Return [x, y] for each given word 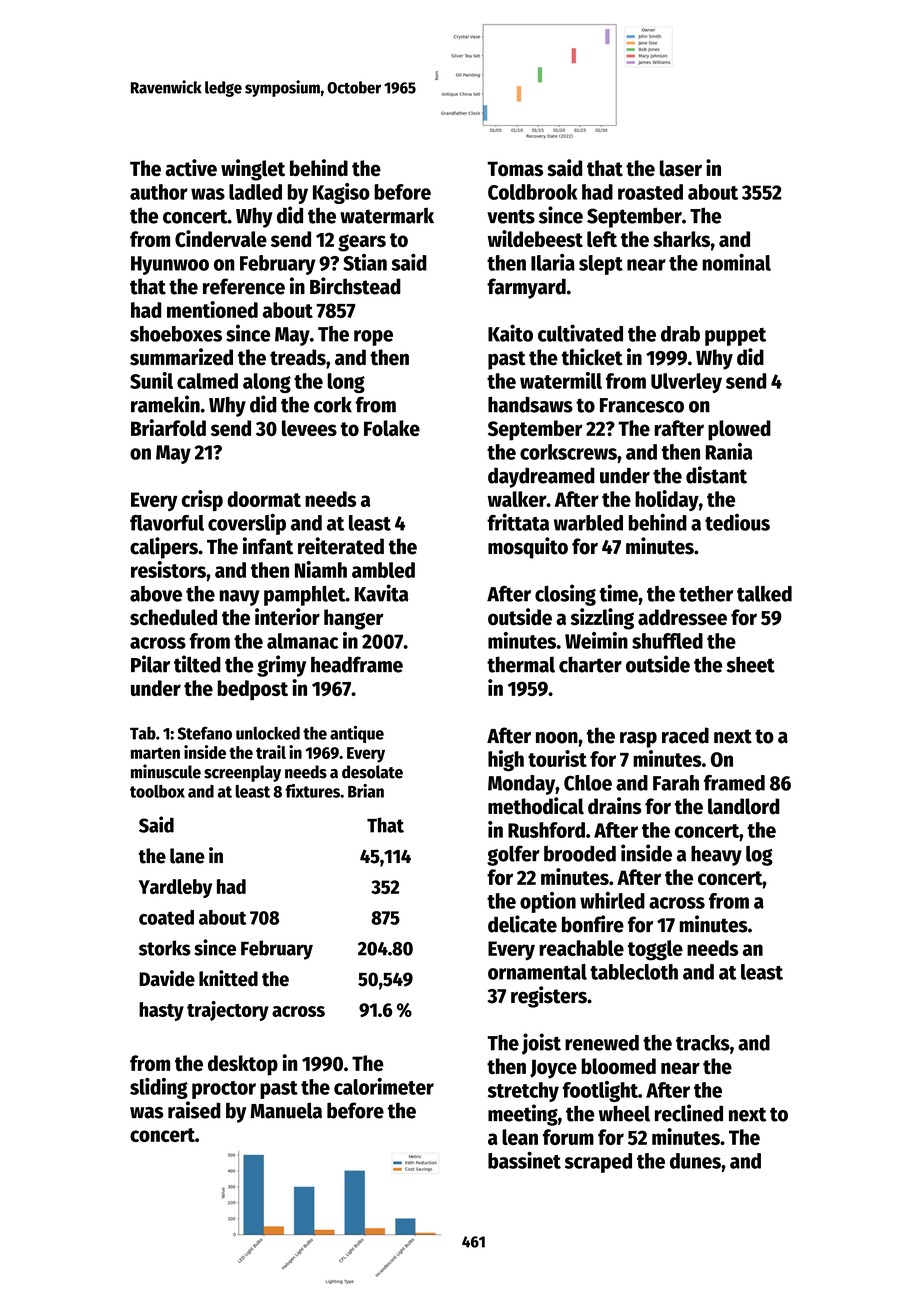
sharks [681, 239]
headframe [357, 664]
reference [244, 286]
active [191, 168]
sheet [751, 664]
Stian [365, 262]
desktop [243, 1065]
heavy [716, 856]
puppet [735, 337]
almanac [302, 641]
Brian [366, 791]
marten [155, 753]
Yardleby [175, 888]
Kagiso [341, 193]
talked [764, 594]
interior [287, 617]
